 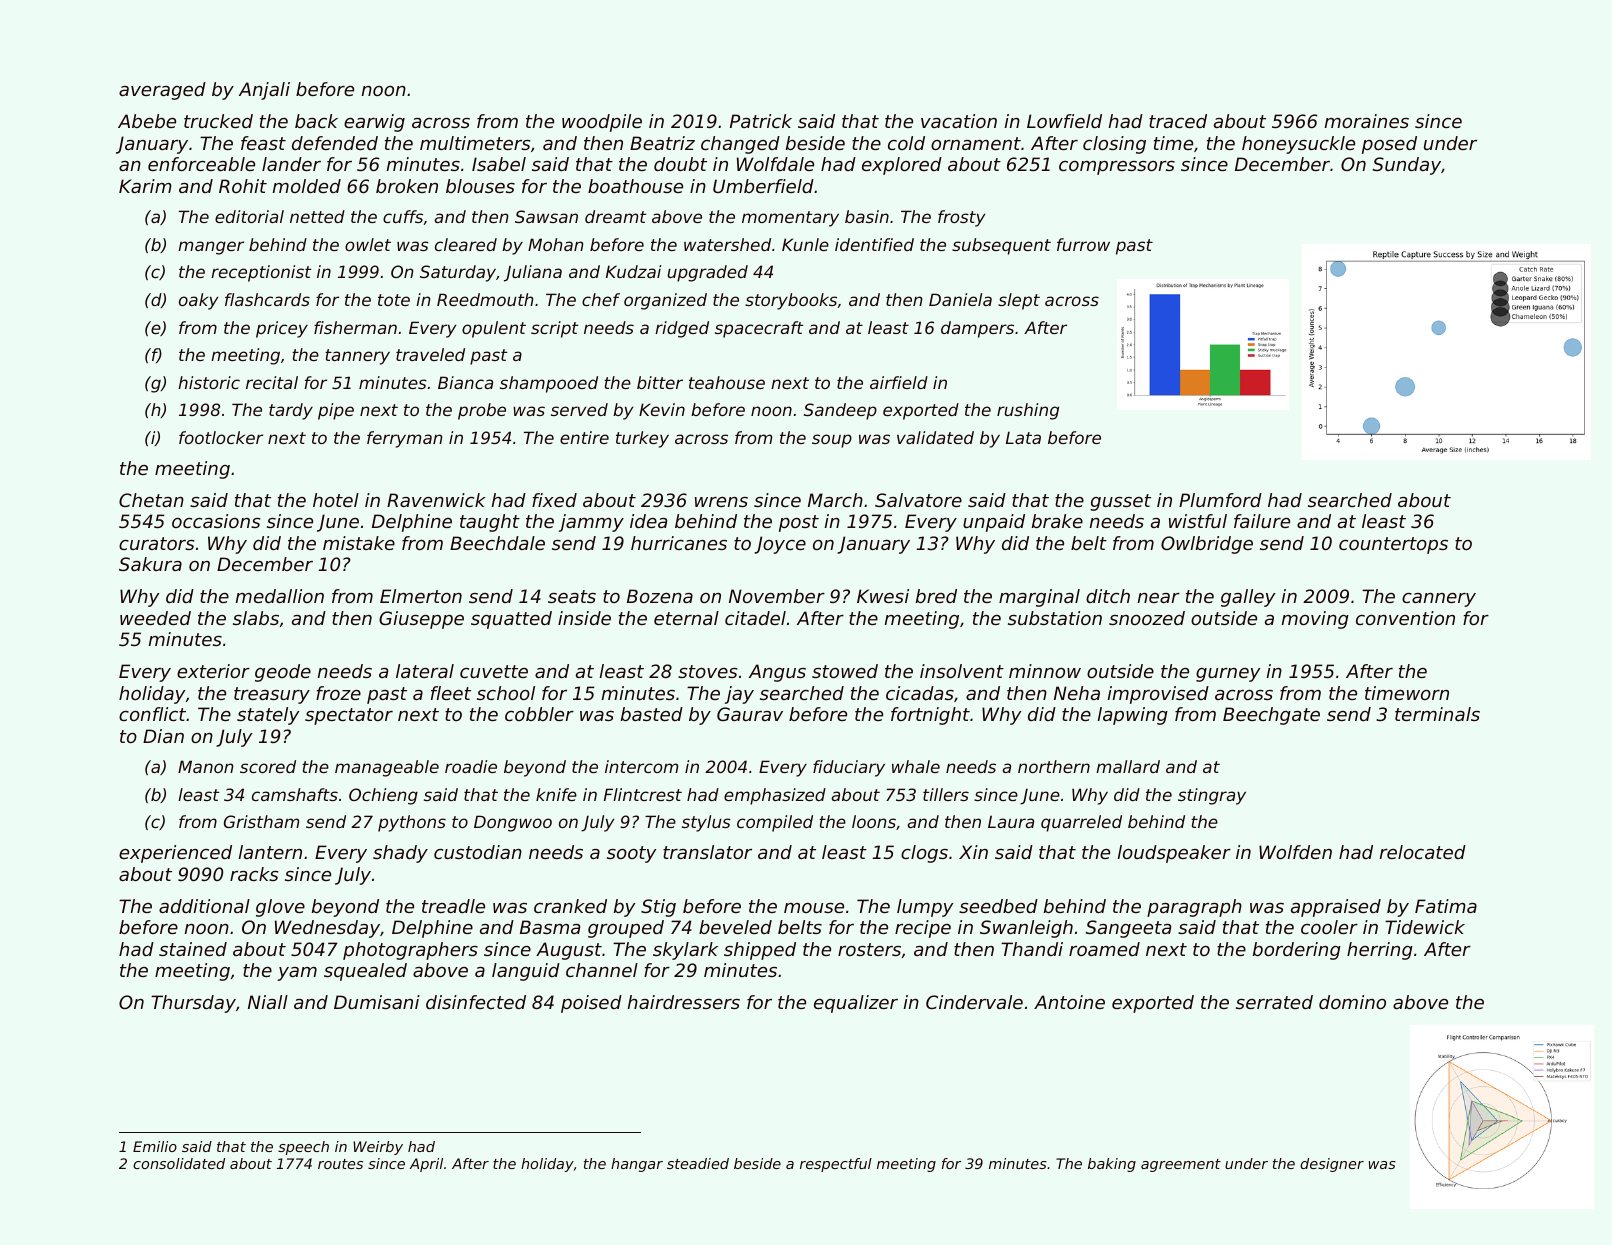 I want to click on ferryman, so click(x=405, y=439).
